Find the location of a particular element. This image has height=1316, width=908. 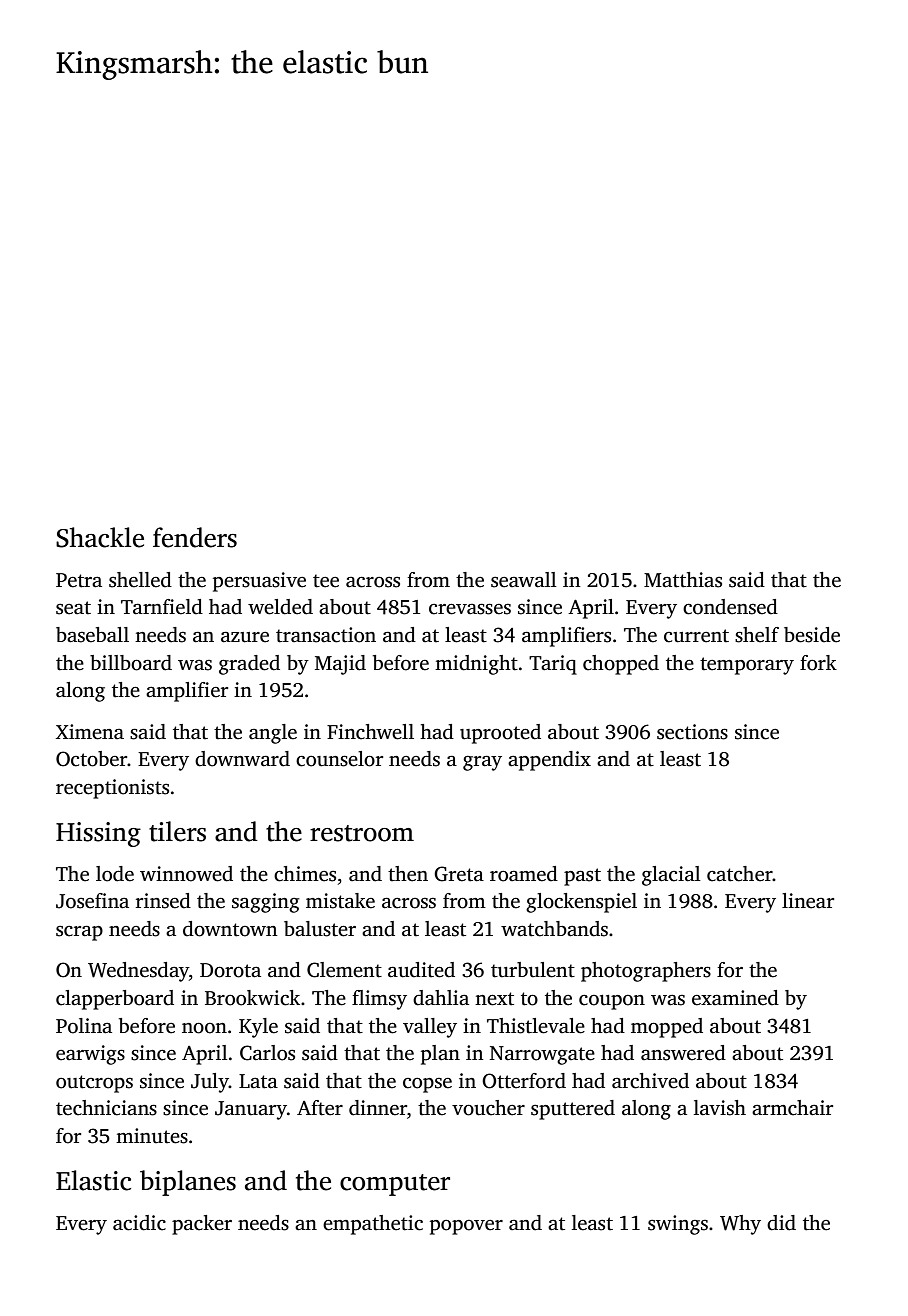

seawall is located at coordinates (524, 580).
